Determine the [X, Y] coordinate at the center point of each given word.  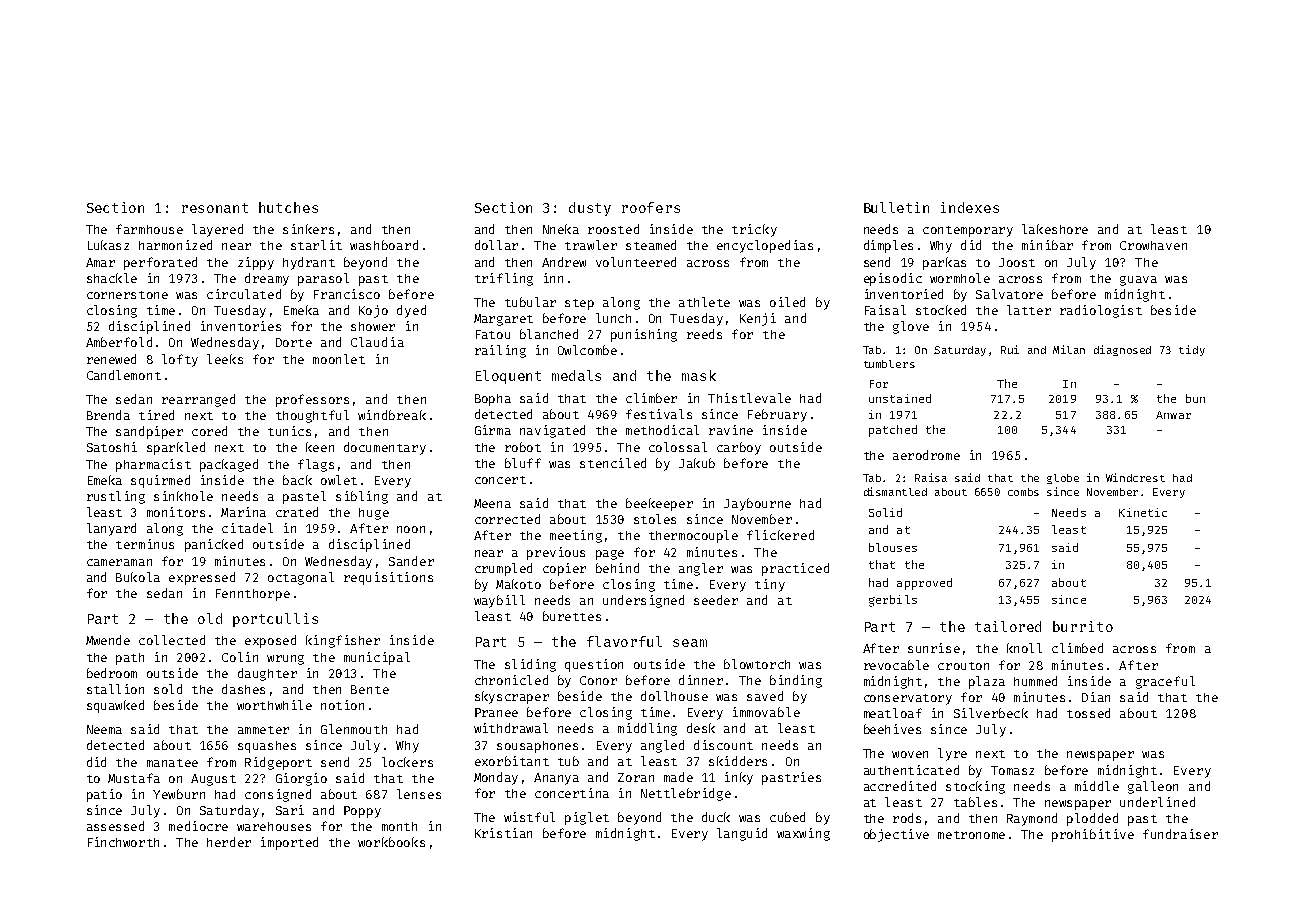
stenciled [613, 463]
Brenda [108, 415]
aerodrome [926, 455]
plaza [987, 682]
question [594, 665]
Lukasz [108, 245]
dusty [590, 209]
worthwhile [274, 705]
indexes [970, 207]
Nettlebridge [686, 794]
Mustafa [134, 778]
